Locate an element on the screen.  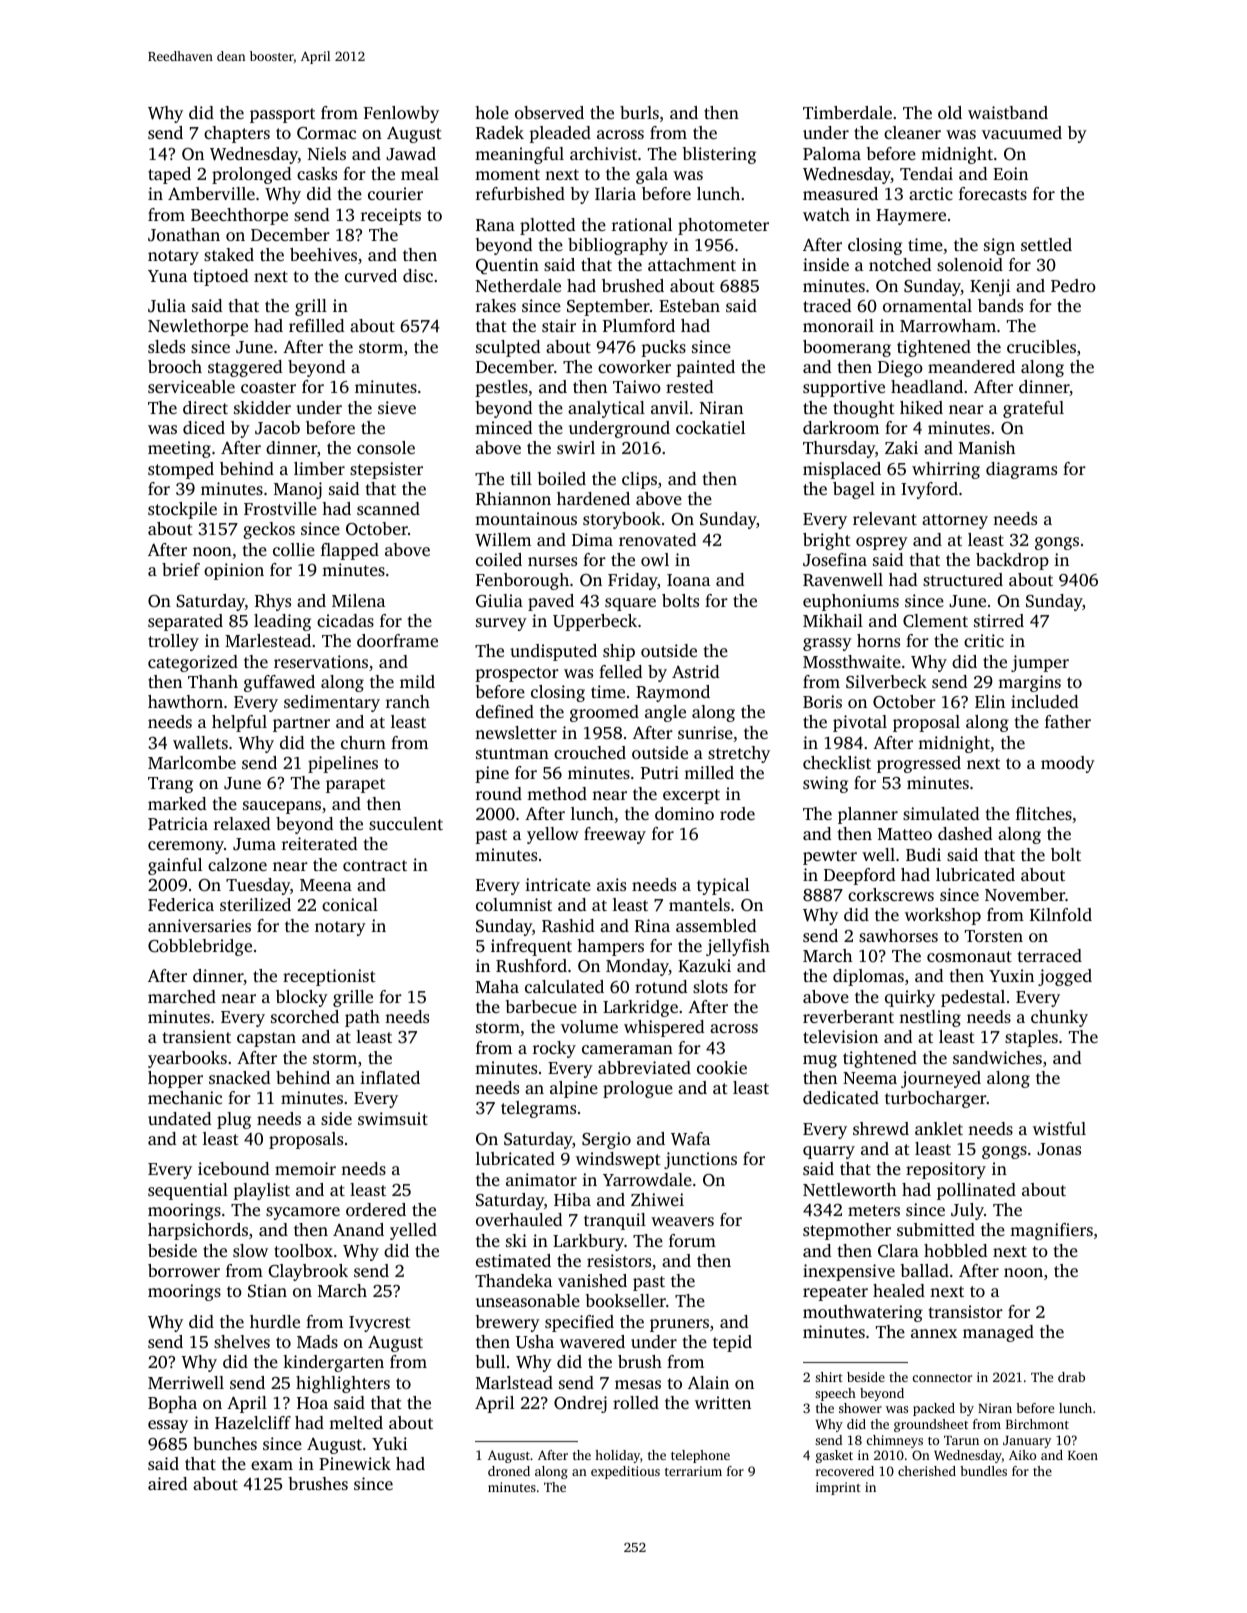
capstan is located at coordinates (266, 1039).
